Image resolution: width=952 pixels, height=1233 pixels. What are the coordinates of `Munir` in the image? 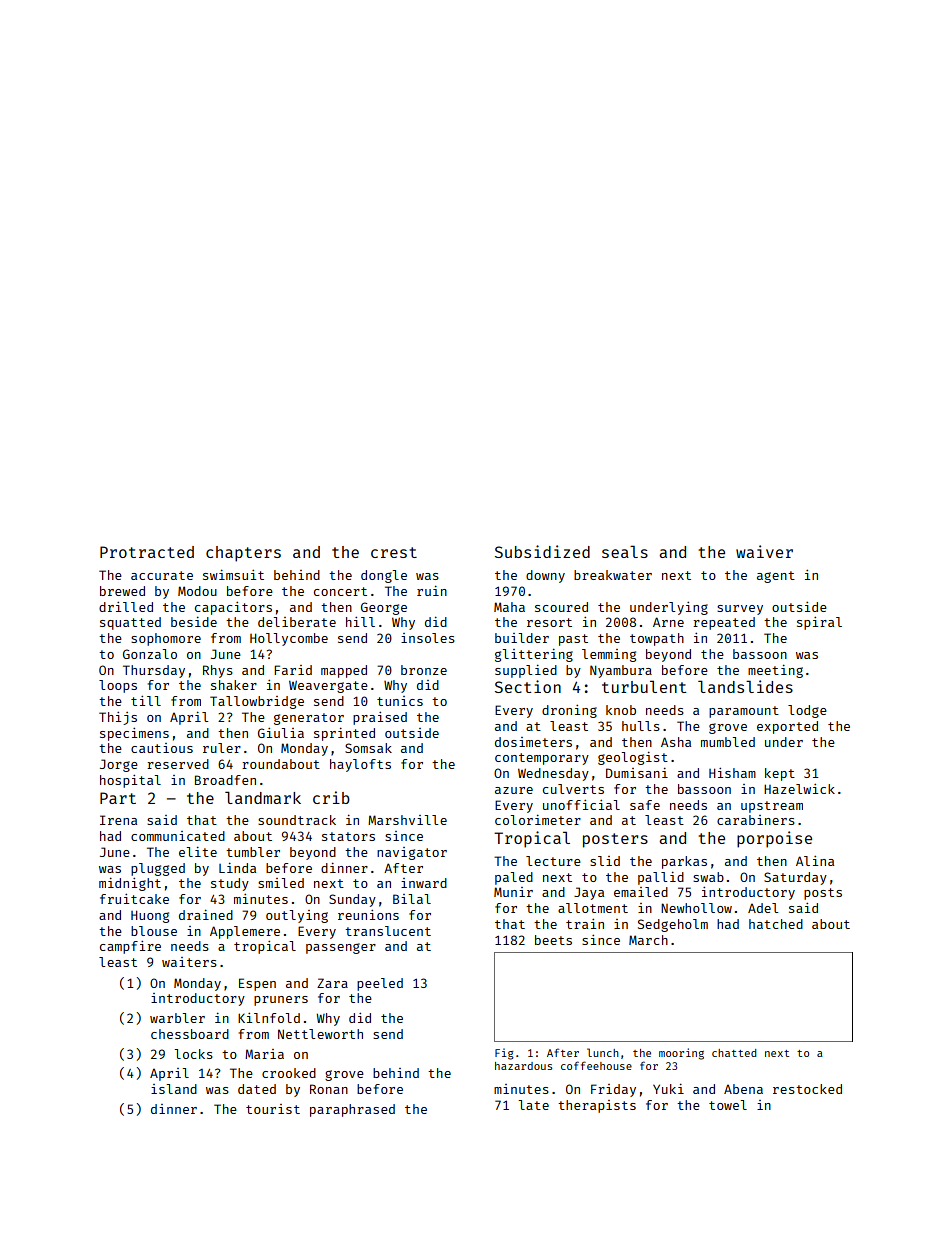 It's located at (513, 892).
